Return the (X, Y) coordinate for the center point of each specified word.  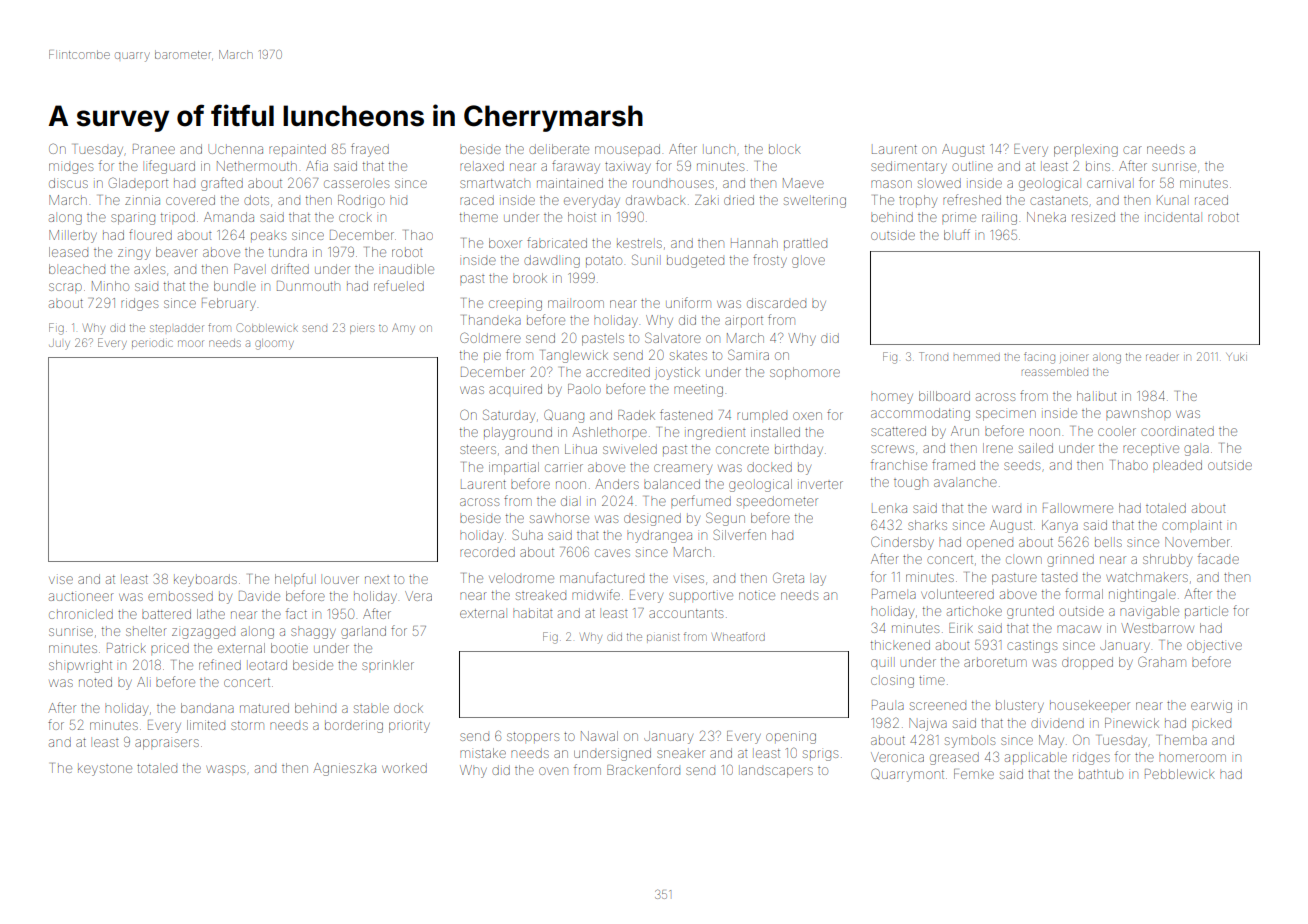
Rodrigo (361, 201)
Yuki (1236, 357)
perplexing (1086, 151)
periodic (152, 343)
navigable (1149, 612)
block (784, 150)
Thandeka (492, 320)
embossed (180, 596)
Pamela (894, 594)
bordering (354, 726)
